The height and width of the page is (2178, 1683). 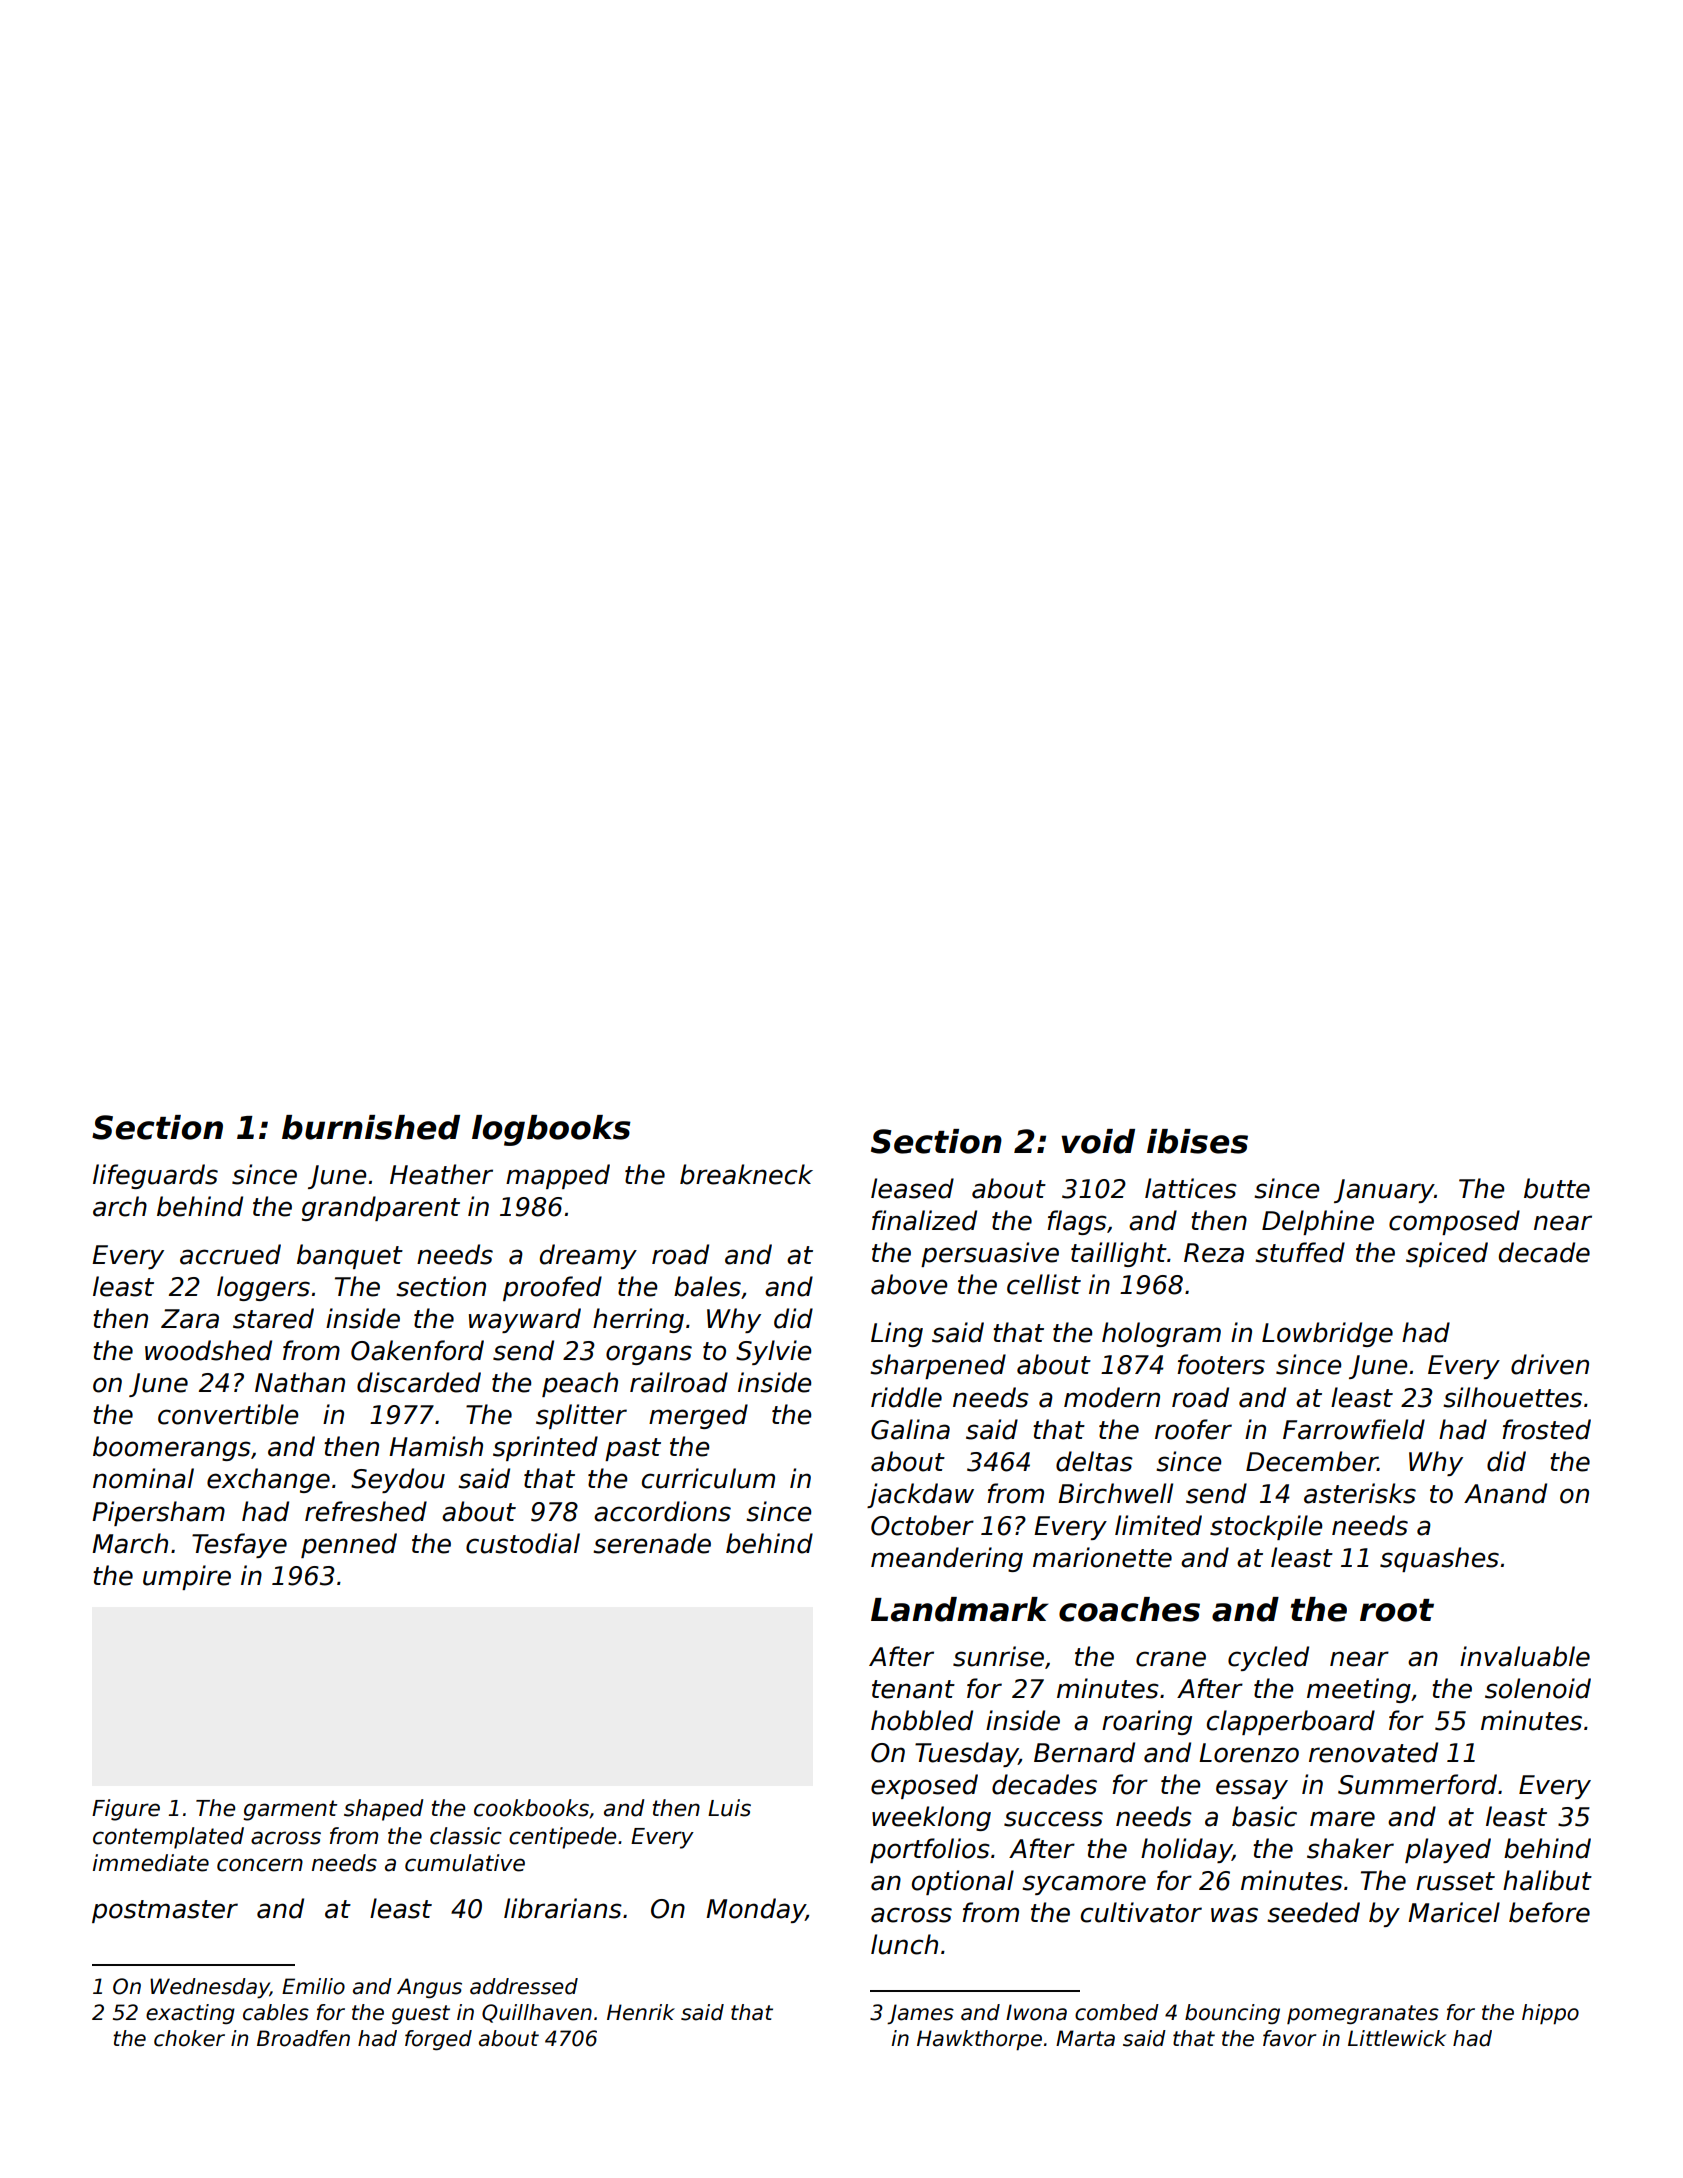 What do you see at coordinates (910, 1429) in the page?
I see `Galina` at bounding box center [910, 1429].
